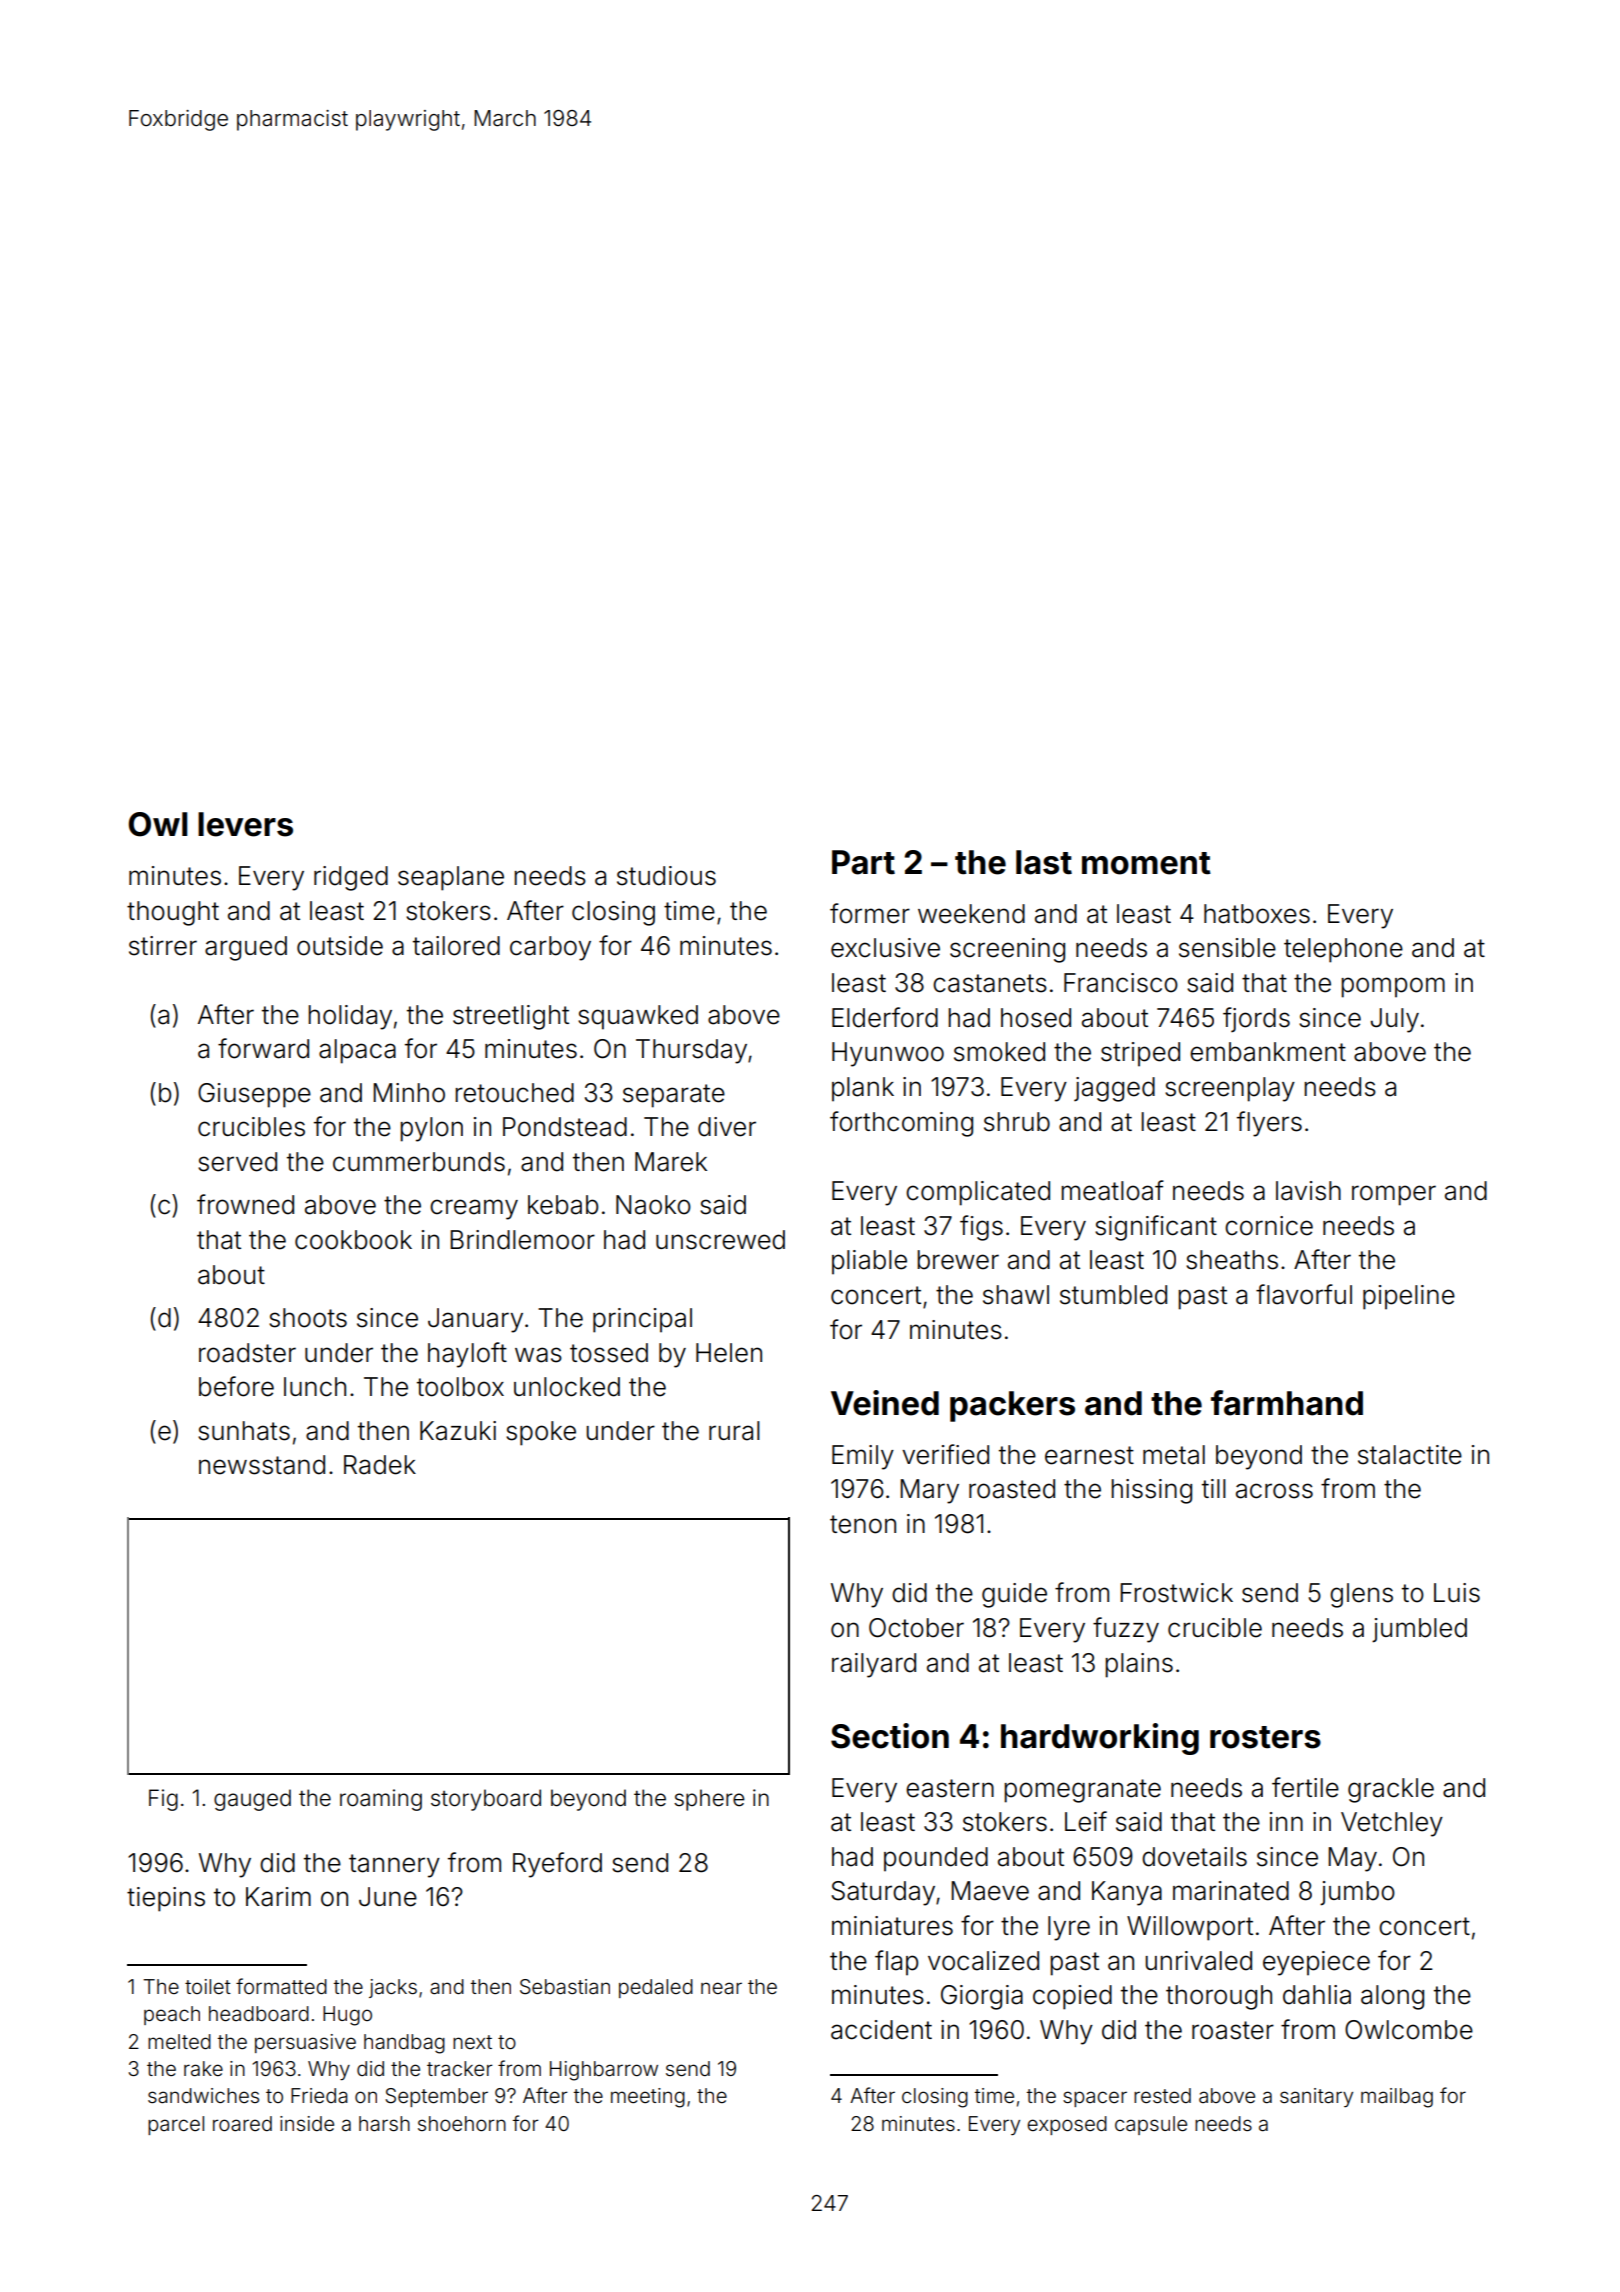 The height and width of the screenshot is (2292, 1620). What do you see at coordinates (721, 1988) in the screenshot?
I see `near` at bounding box center [721, 1988].
